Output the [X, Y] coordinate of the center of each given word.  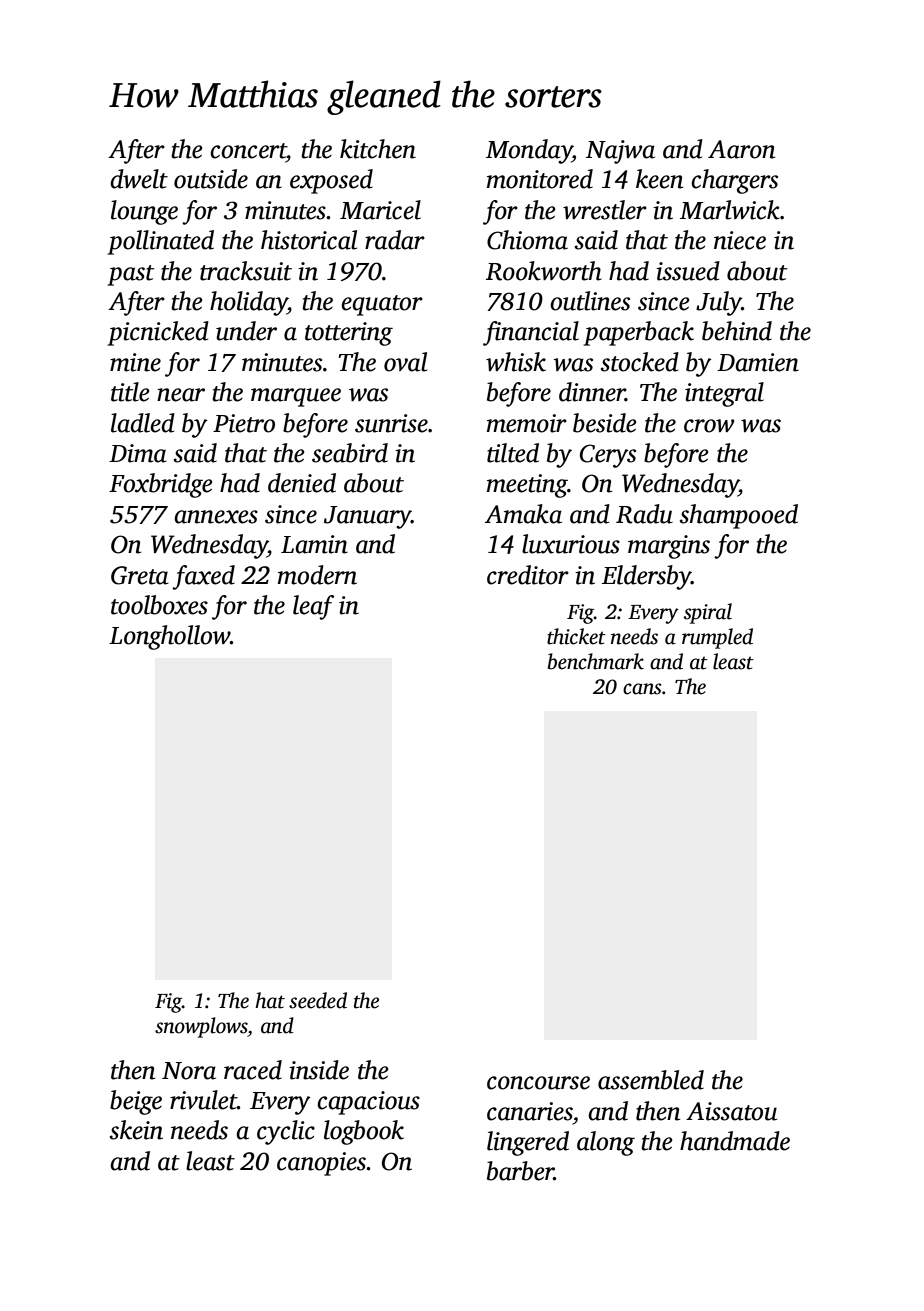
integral [724, 394]
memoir [527, 423]
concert [248, 151]
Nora [189, 1071]
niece [740, 240]
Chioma [527, 240]
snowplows [201, 1027]
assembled [651, 1080]
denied [302, 483]
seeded [318, 1000]
